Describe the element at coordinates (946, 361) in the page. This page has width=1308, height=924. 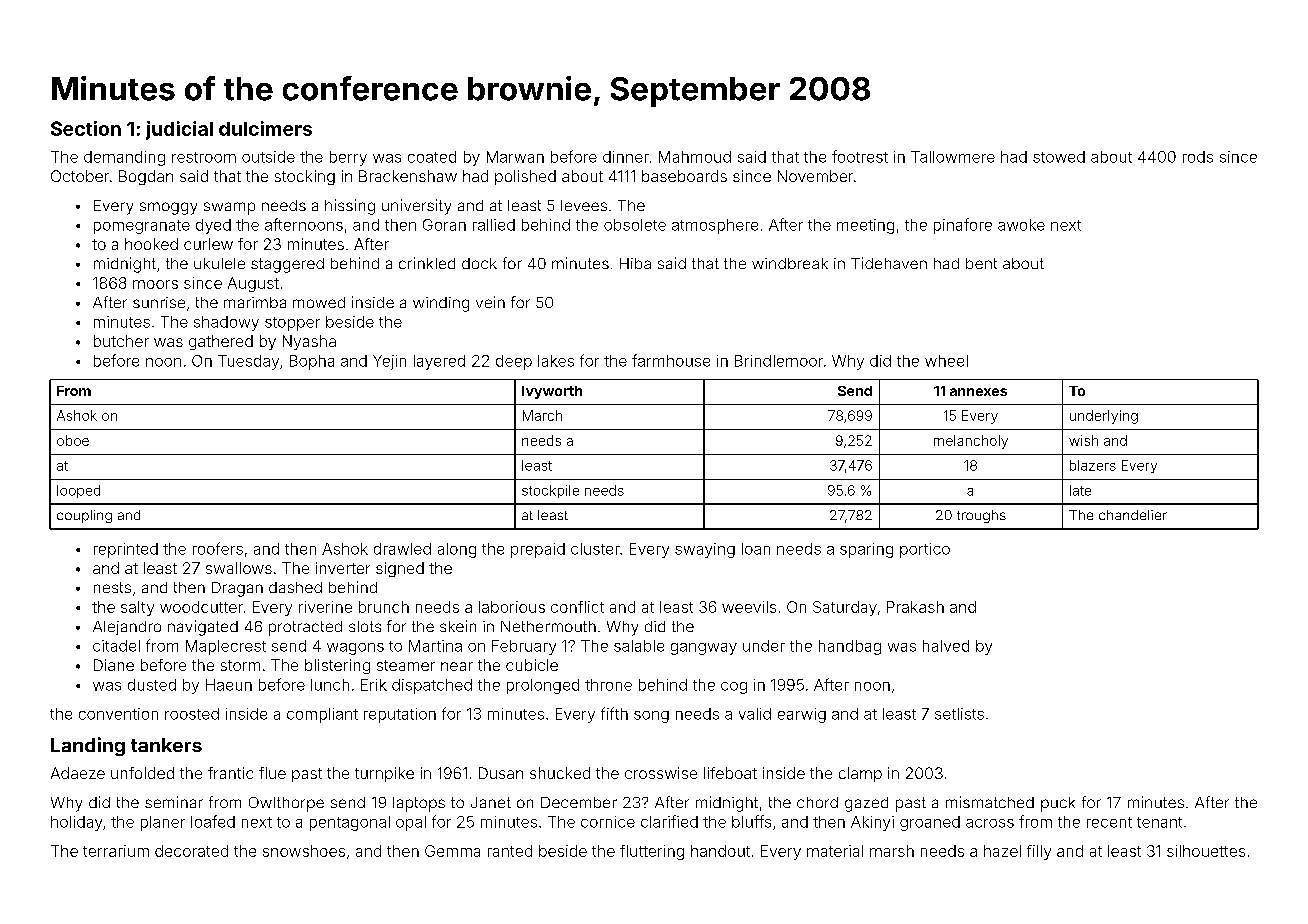
I see `wheel` at that location.
